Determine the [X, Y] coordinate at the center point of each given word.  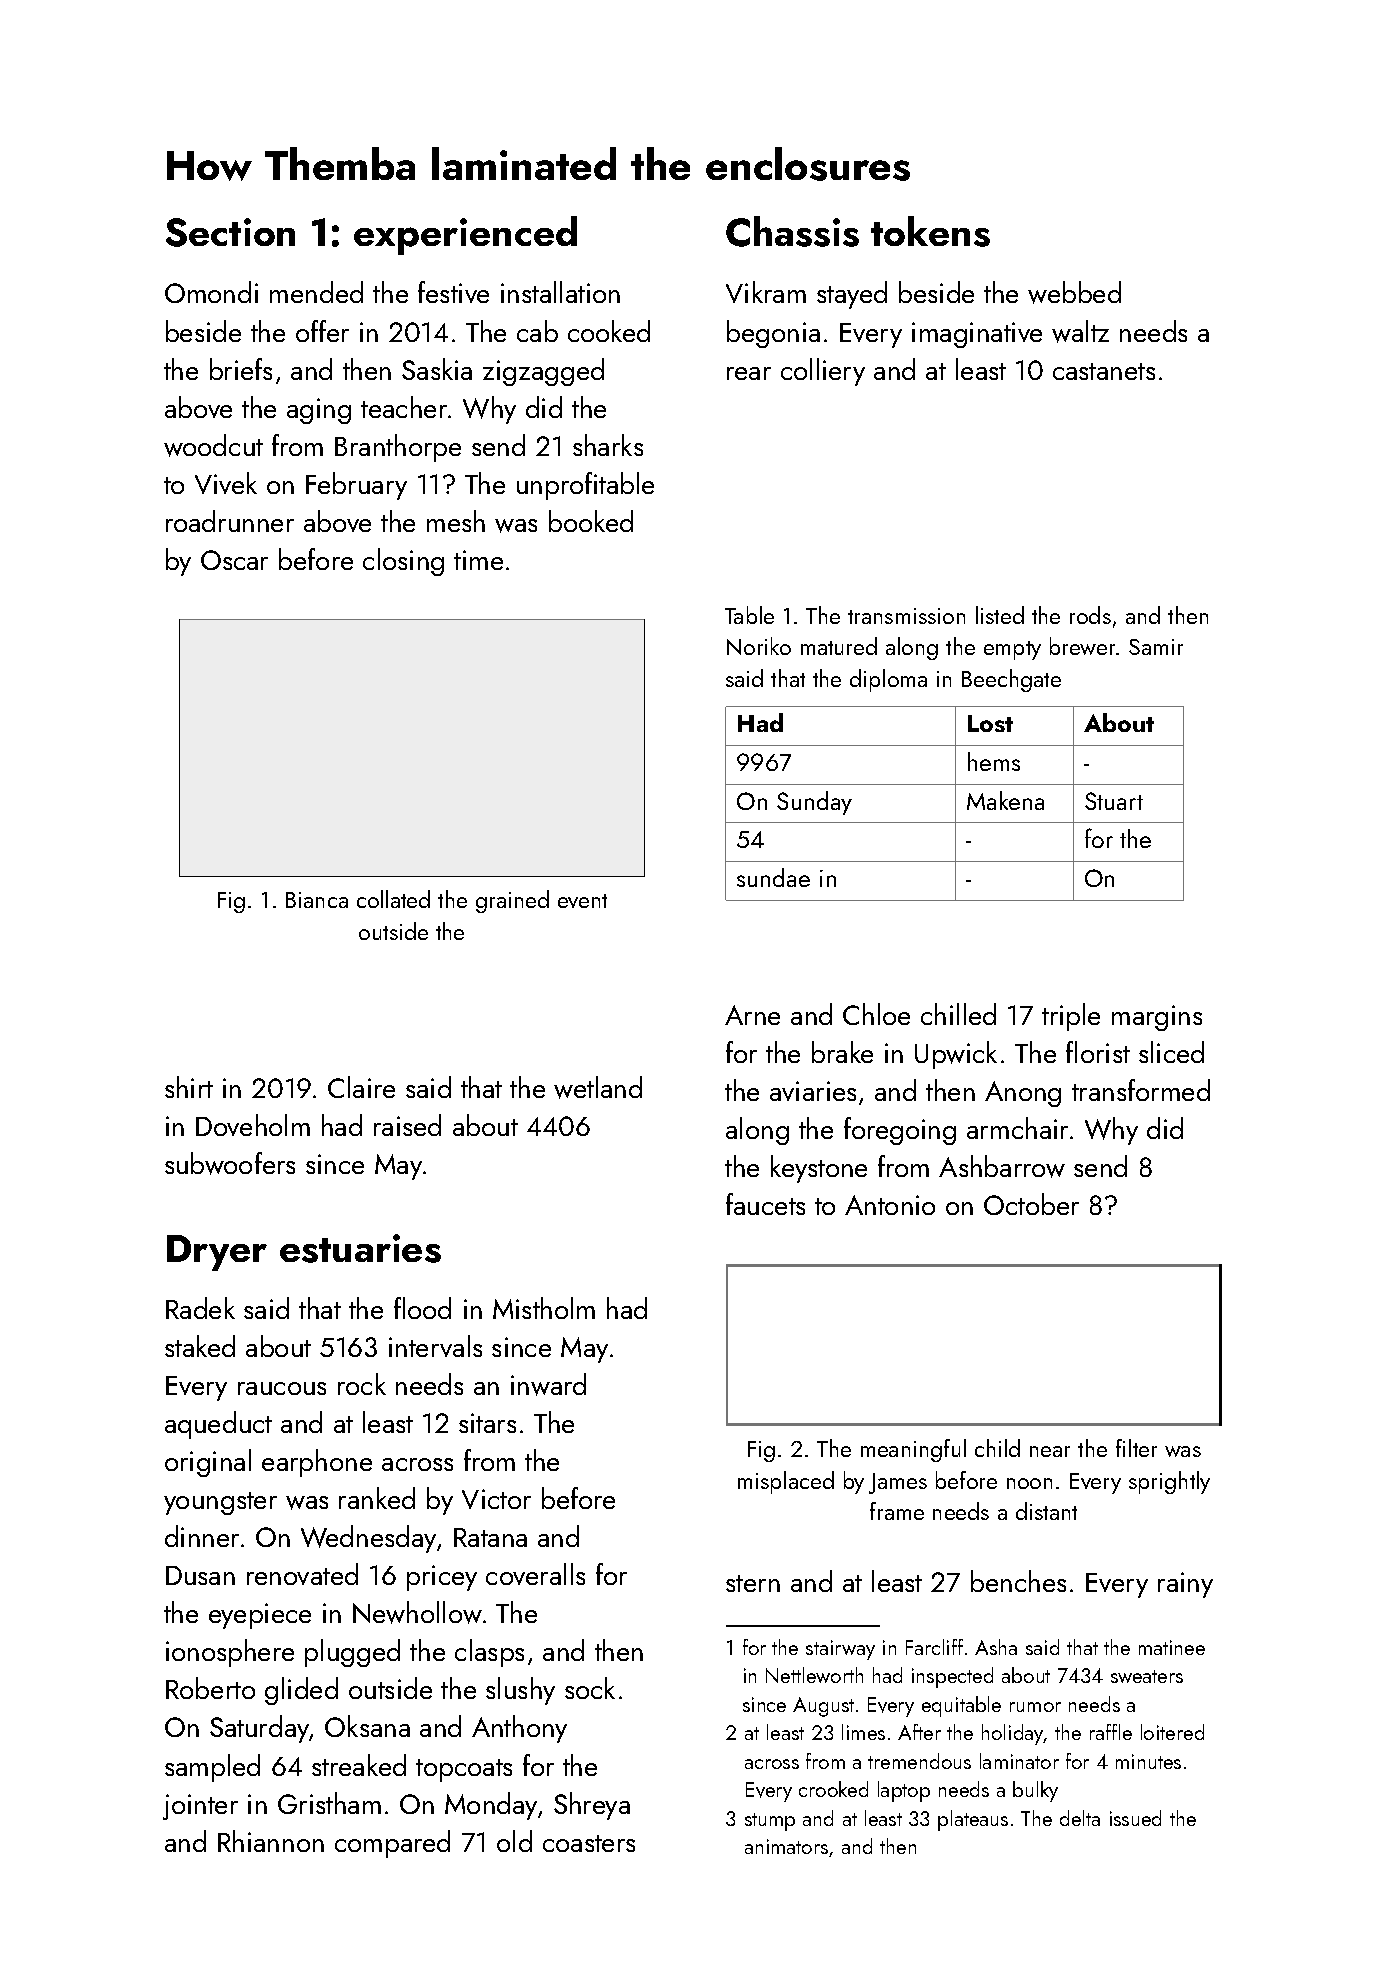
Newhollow [417, 1612]
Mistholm [544, 1308]
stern [753, 1583]
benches [1018, 1581]
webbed [1074, 292]
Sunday [814, 803]
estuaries [360, 1248]
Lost [990, 723]
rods [1090, 615]
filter [1136, 1448]
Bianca [317, 900]
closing [403, 562]
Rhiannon [271, 1841]
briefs [241, 369]
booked [591, 521]
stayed [852, 295]
